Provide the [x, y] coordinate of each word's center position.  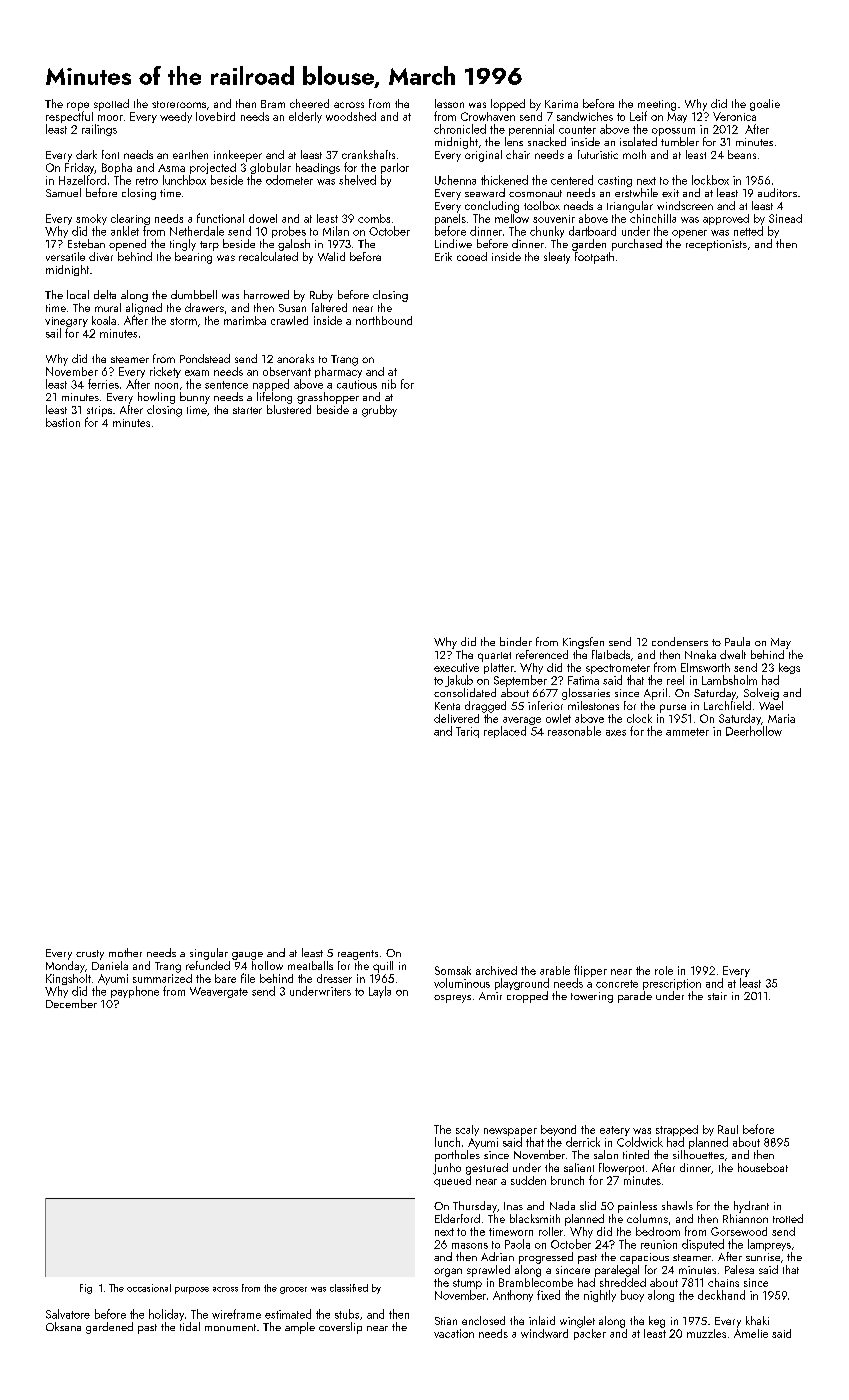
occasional [149, 1288]
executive [456, 667]
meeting [657, 105]
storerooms [179, 104]
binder [516, 641]
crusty [90, 955]
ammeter [687, 732]
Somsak [453, 970]
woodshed [351, 116]
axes [616, 733]
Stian [446, 1321]
